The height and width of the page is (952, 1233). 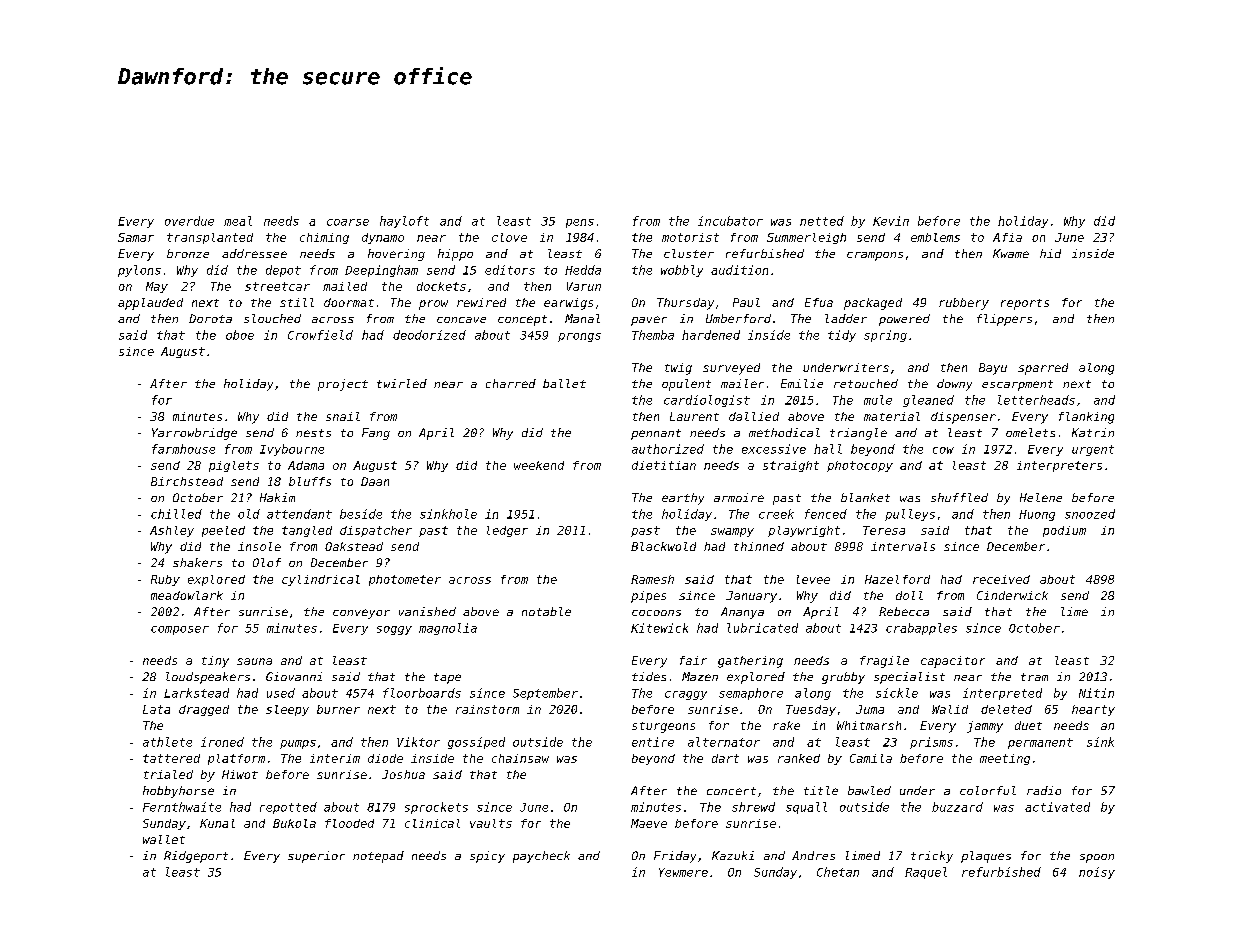 What do you see at coordinates (507, 531) in the page?
I see `ledger` at bounding box center [507, 531].
